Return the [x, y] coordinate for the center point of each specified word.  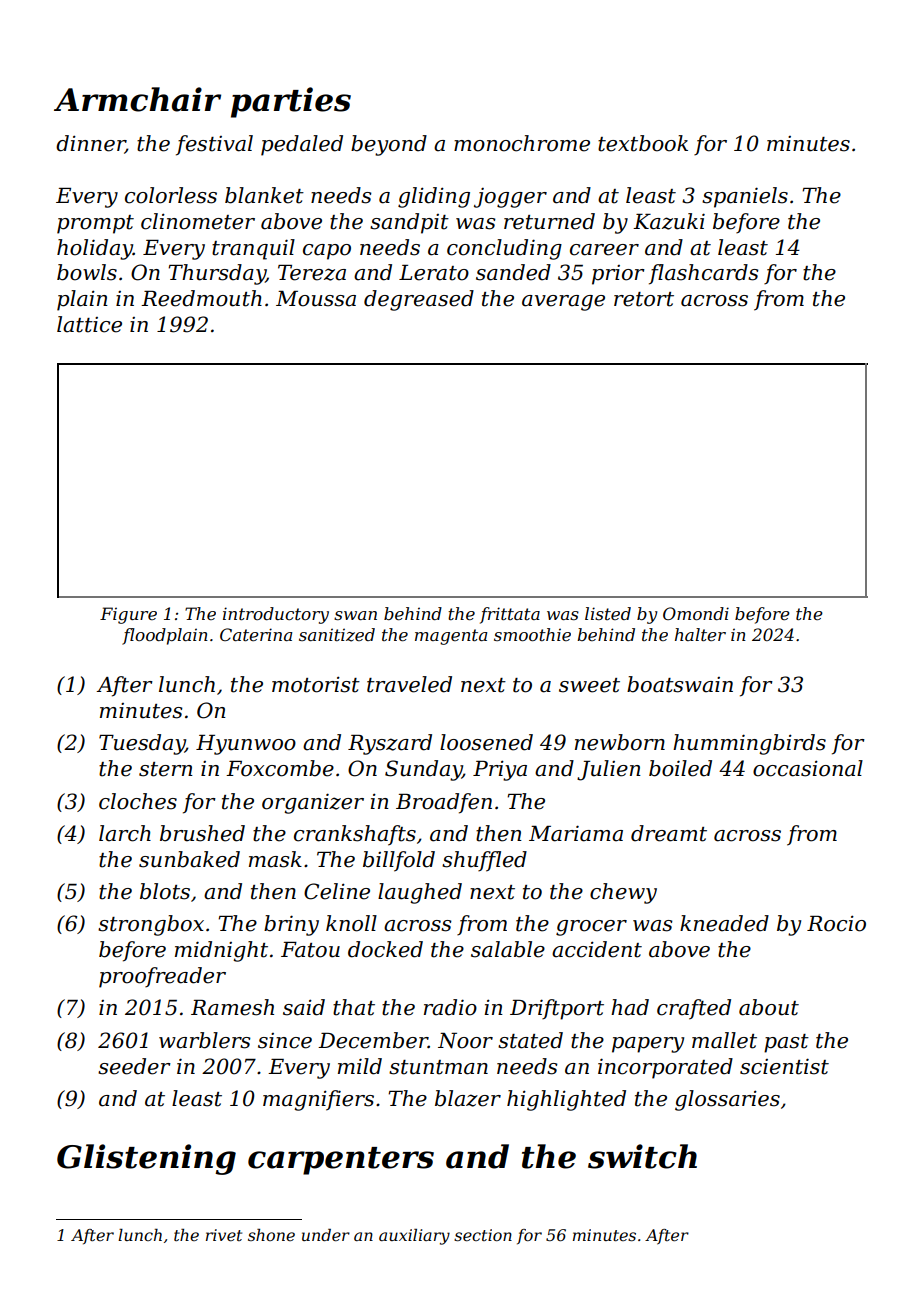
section [483, 1235]
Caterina [256, 634]
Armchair [137, 99]
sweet [589, 685]
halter [700, 634]
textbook [643, 143]
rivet [224, 1235]
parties [291, 102]
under [326, 1235]
